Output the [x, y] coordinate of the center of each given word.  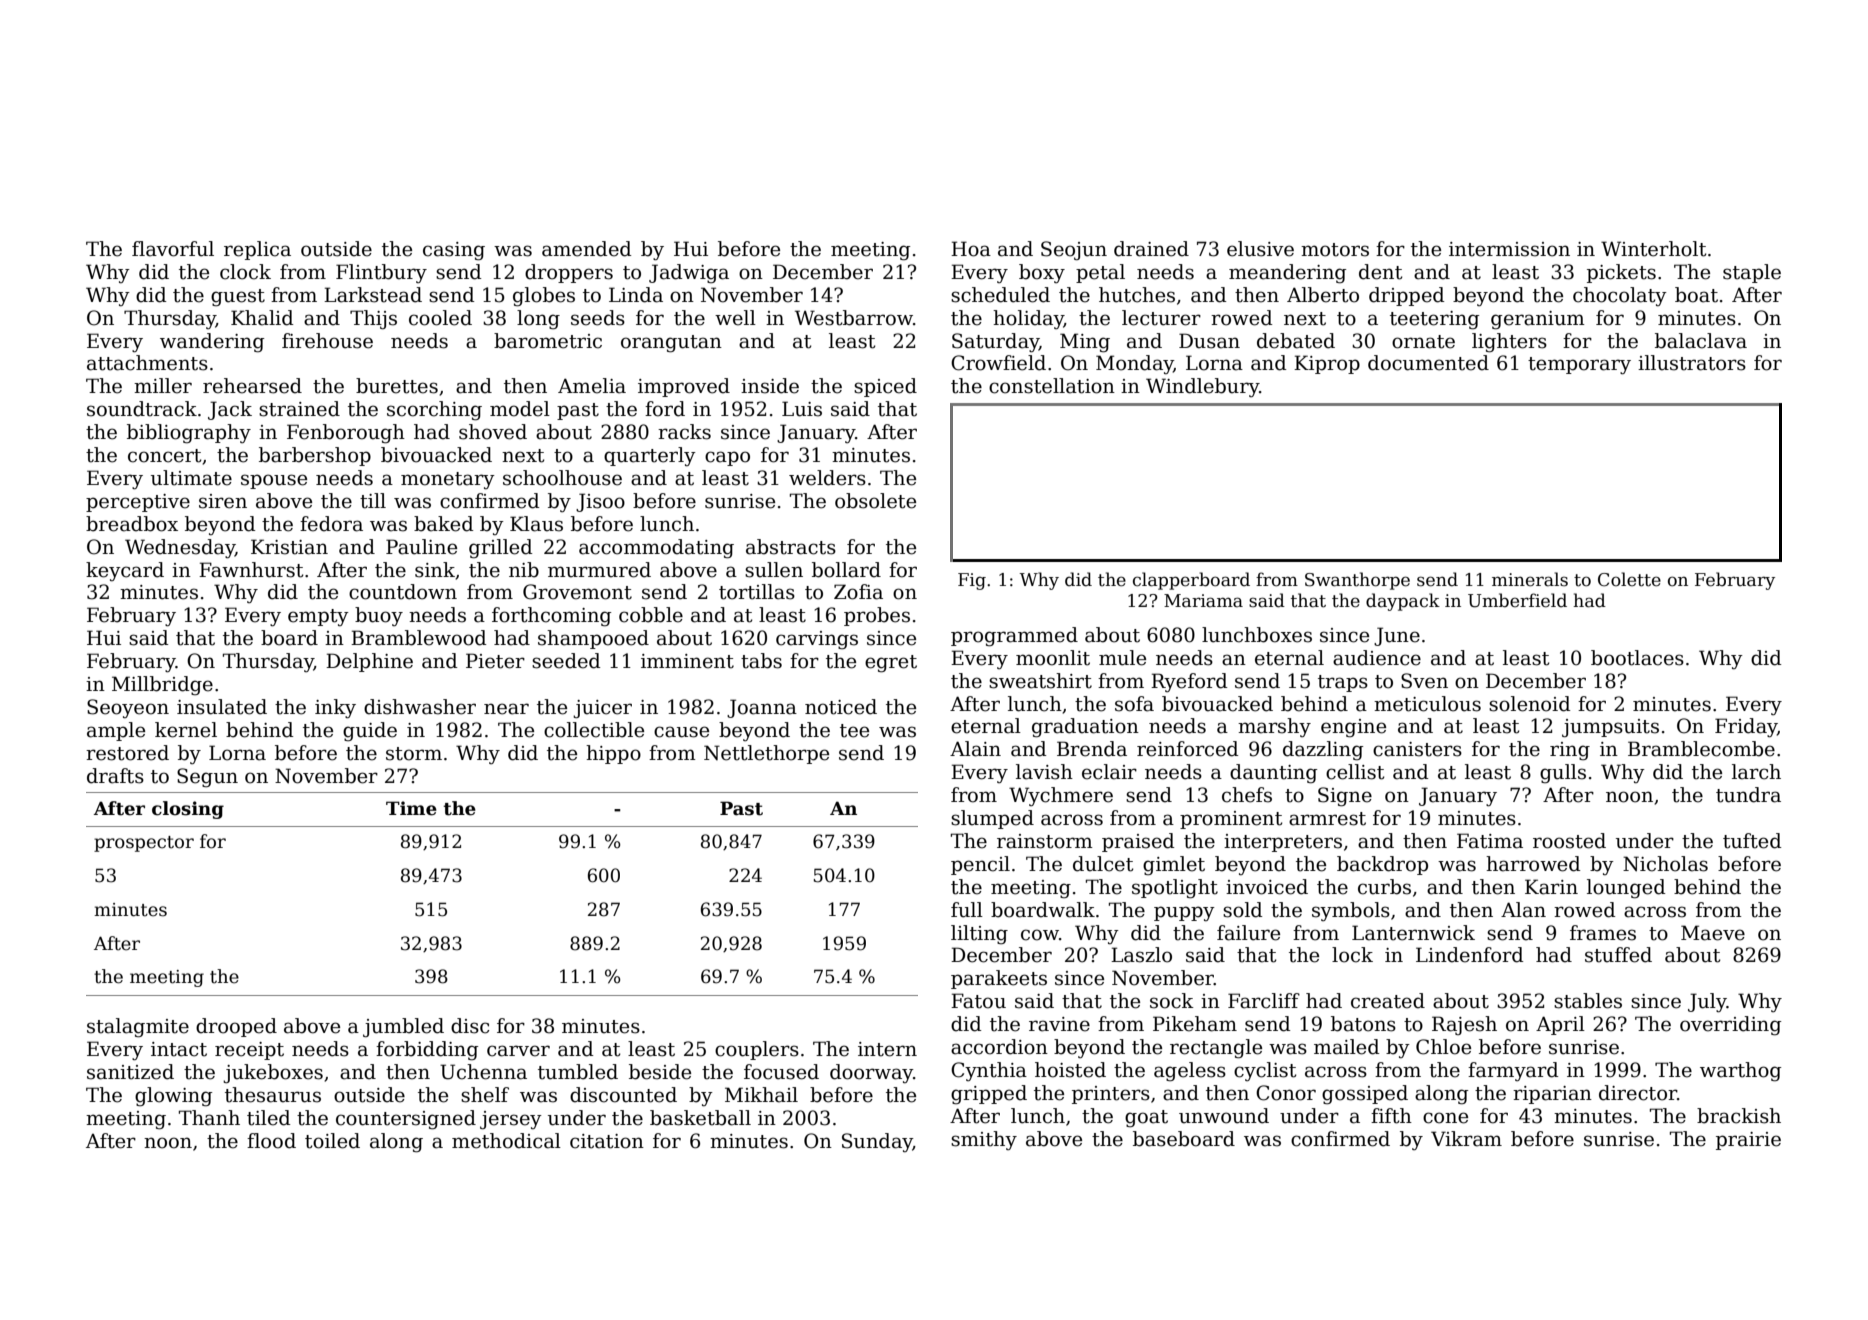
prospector [144, 844]
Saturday [995, 343]
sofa [1134, 704]
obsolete [875, 501]
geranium [1538, 320]
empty [318, 617]
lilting [979, 935]
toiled [332, 1141]
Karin [1551, 887]
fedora [331, 524]
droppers [569, 273]
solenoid [1530, 704]
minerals [1530, 579]
